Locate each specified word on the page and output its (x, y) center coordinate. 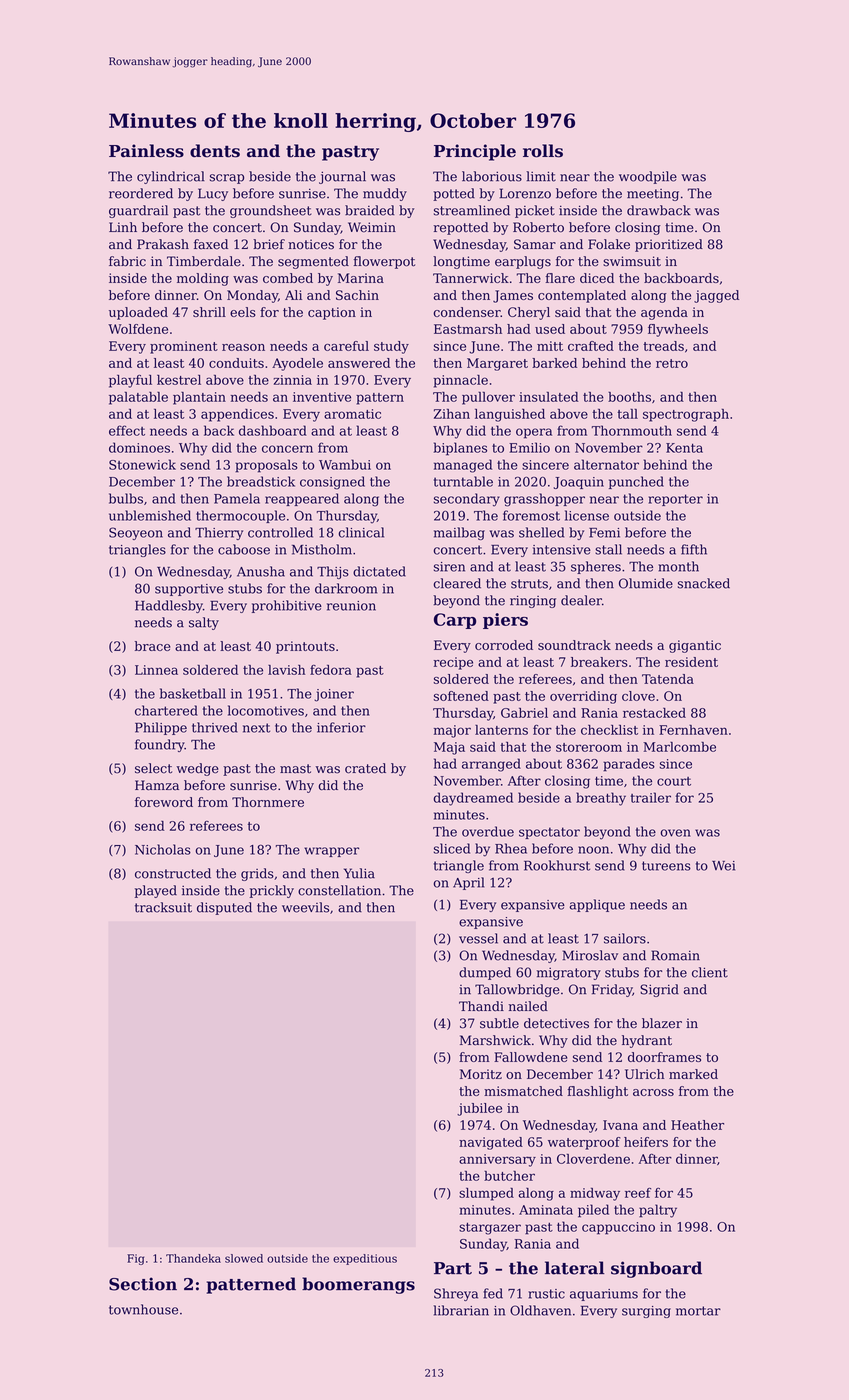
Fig (135, 1259)
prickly (272, 891)
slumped (486, 1194)
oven (676, 833)
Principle (475, 152)
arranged (491, 765)
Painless (146, 151)
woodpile (648, 177)
